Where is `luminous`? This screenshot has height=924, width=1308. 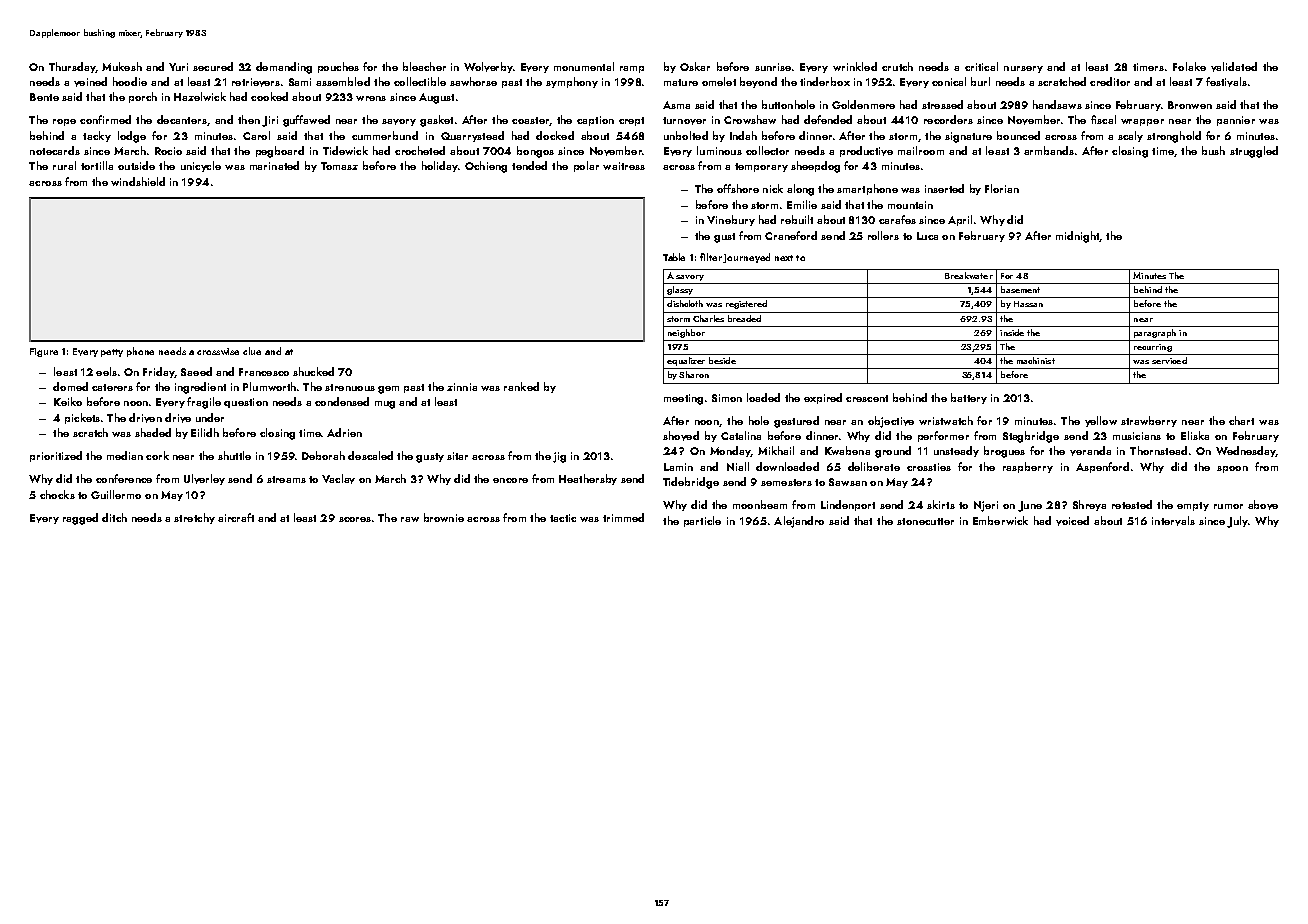 luminous is located at coordinates (719, 150).
